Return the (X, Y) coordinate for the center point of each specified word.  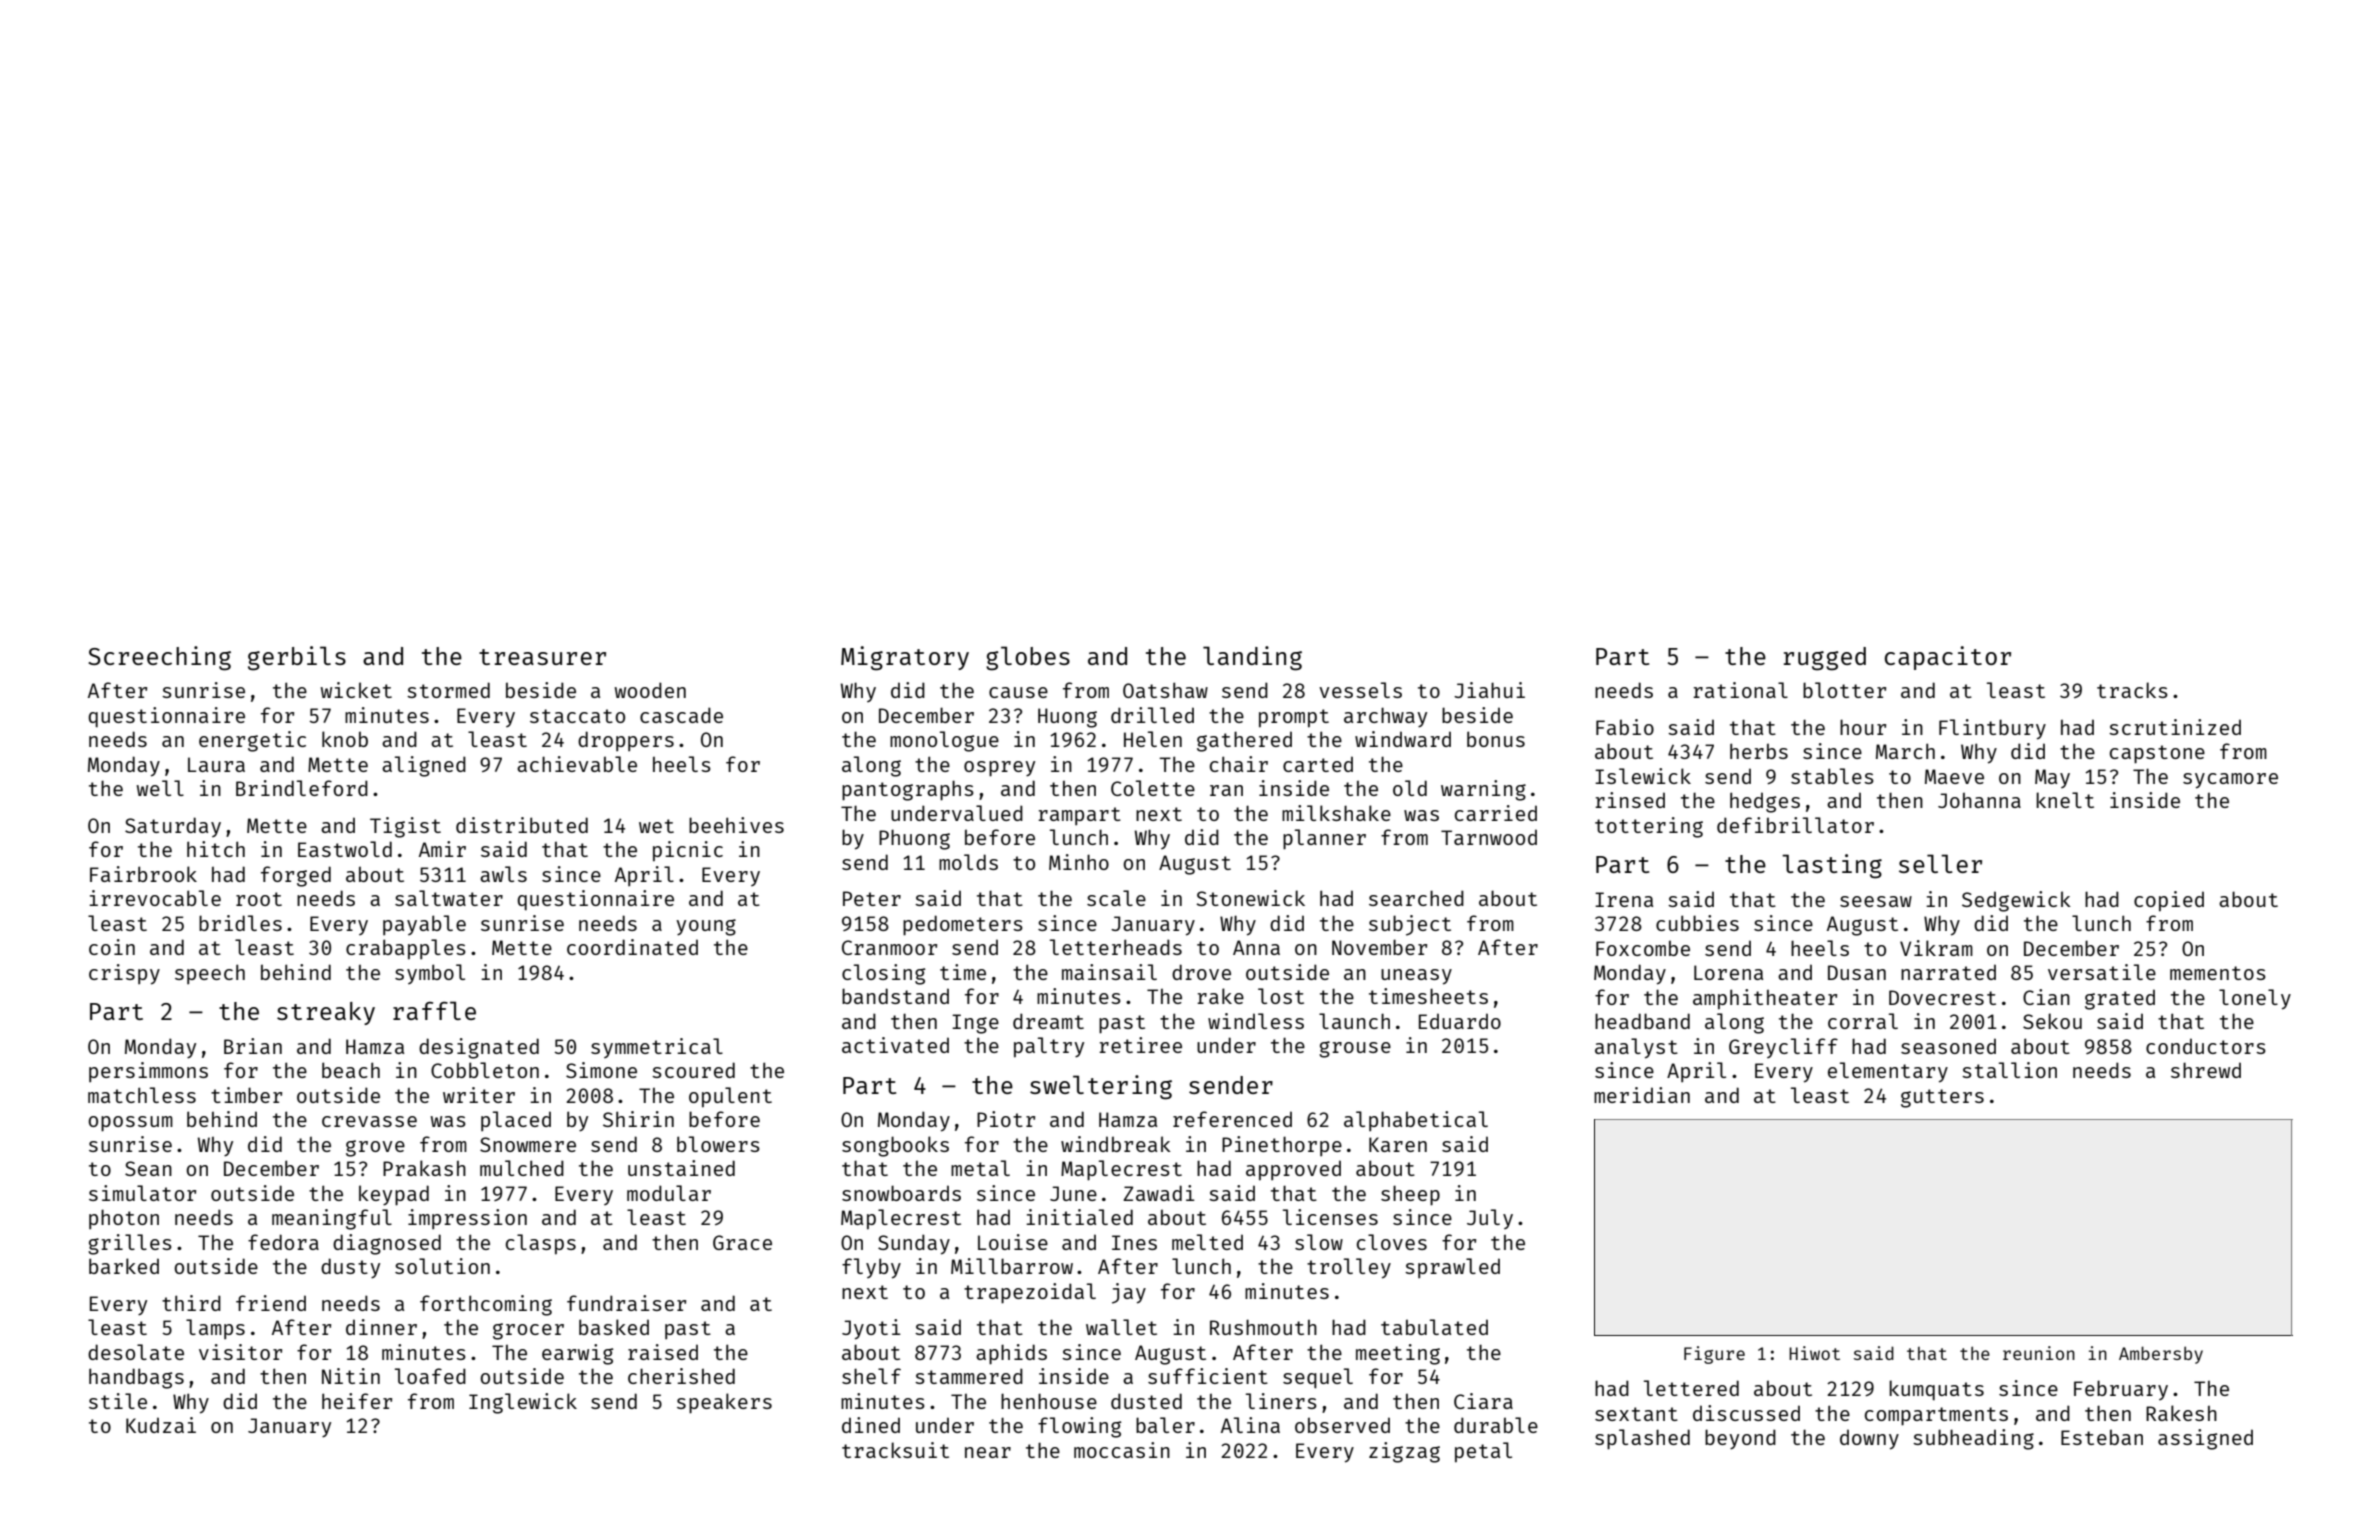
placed (516, 1121)
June (1073, 1193)
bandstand (895, 996)
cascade (681, 715)
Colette (1153, 788)
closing (884, 974)
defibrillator (1795, 825)
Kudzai (161, 1425)
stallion (2009, 1070)
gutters (1942, 1098)
